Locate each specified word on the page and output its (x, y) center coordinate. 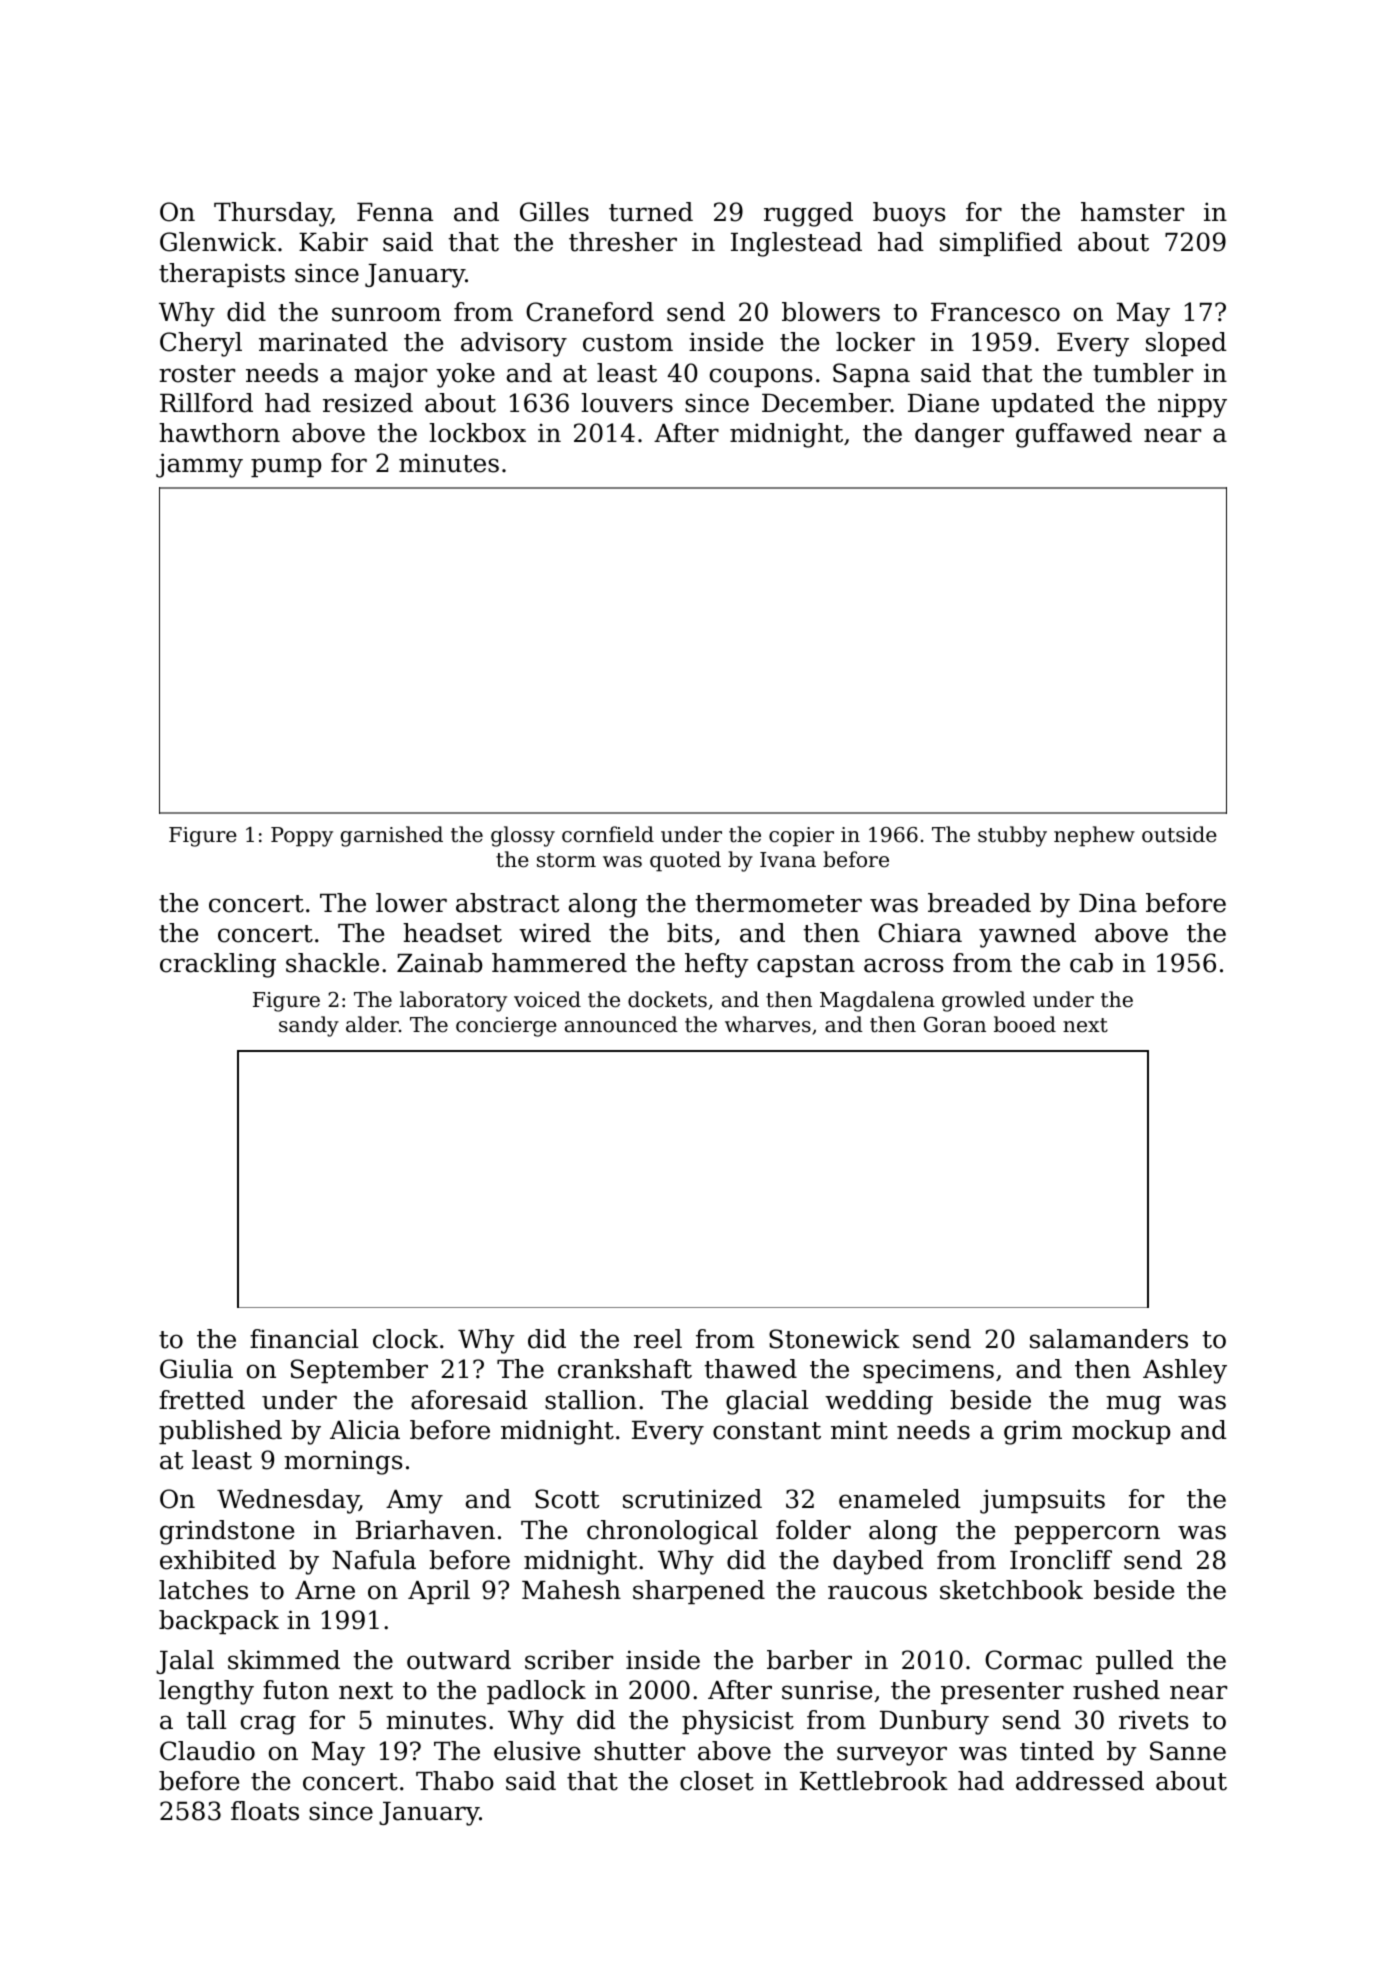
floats (265, 1811)
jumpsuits (1042, 1501)
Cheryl (201, 344)
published (220, 1432)
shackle (332, 963)
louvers (627, 403)
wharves (768, 1024)
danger (959, 435)
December (826, 403)
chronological (672, 1532)
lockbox (477, 433)
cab (1091, 963)
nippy (1192, 405)
